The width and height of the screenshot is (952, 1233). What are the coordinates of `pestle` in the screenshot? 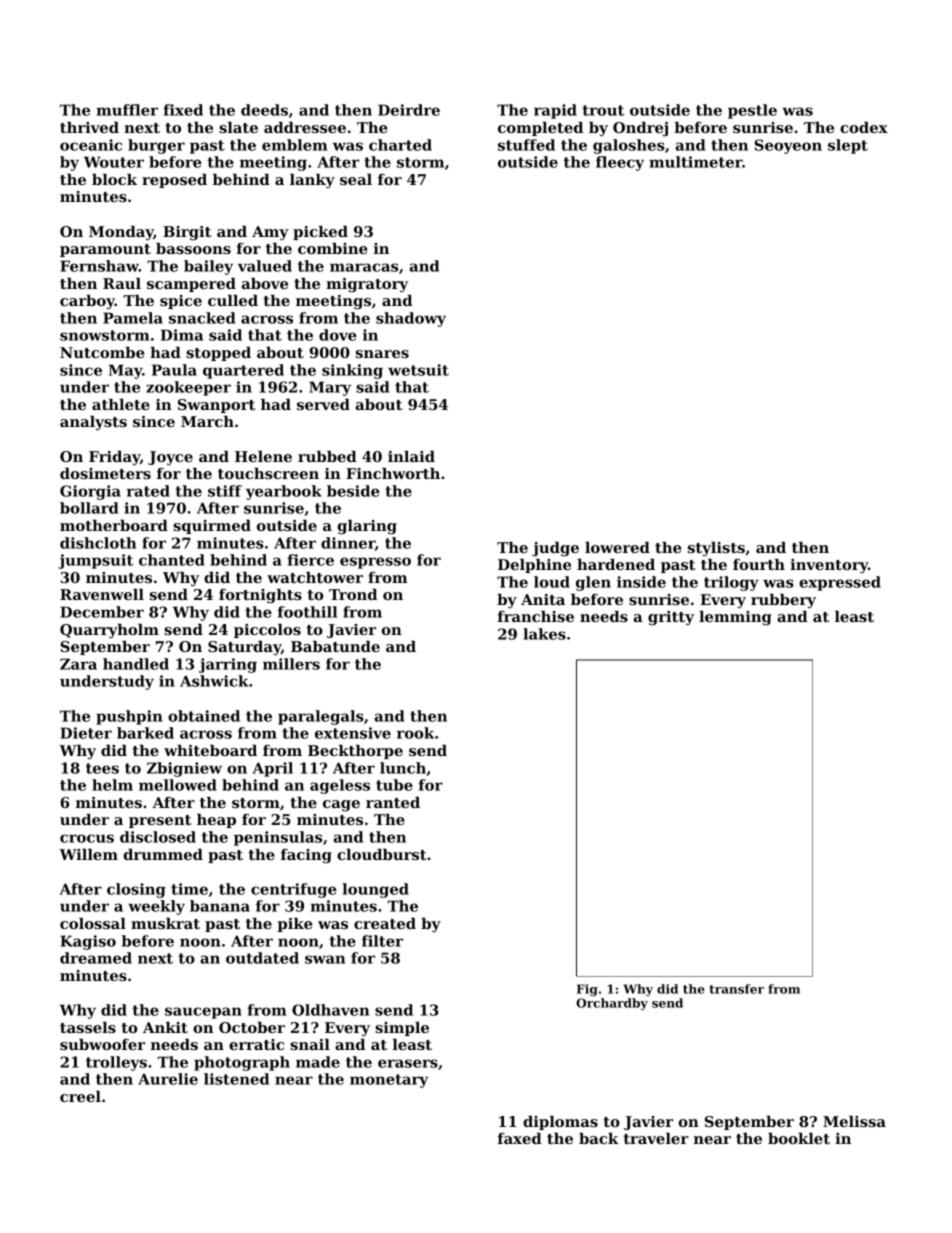 It's located at (752, 111).
